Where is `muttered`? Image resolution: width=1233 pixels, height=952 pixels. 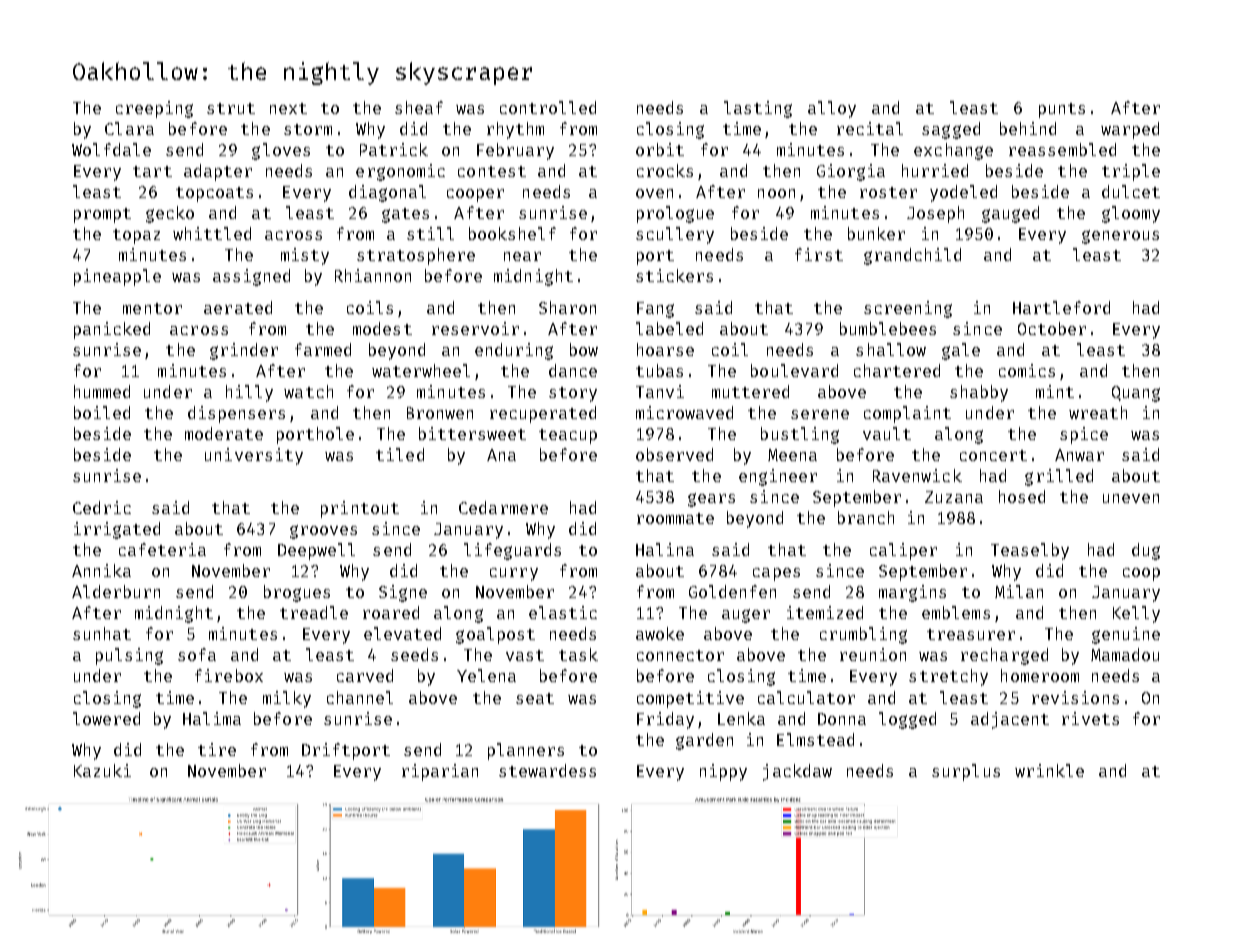 muttered is located at coordinates (750, 391).
